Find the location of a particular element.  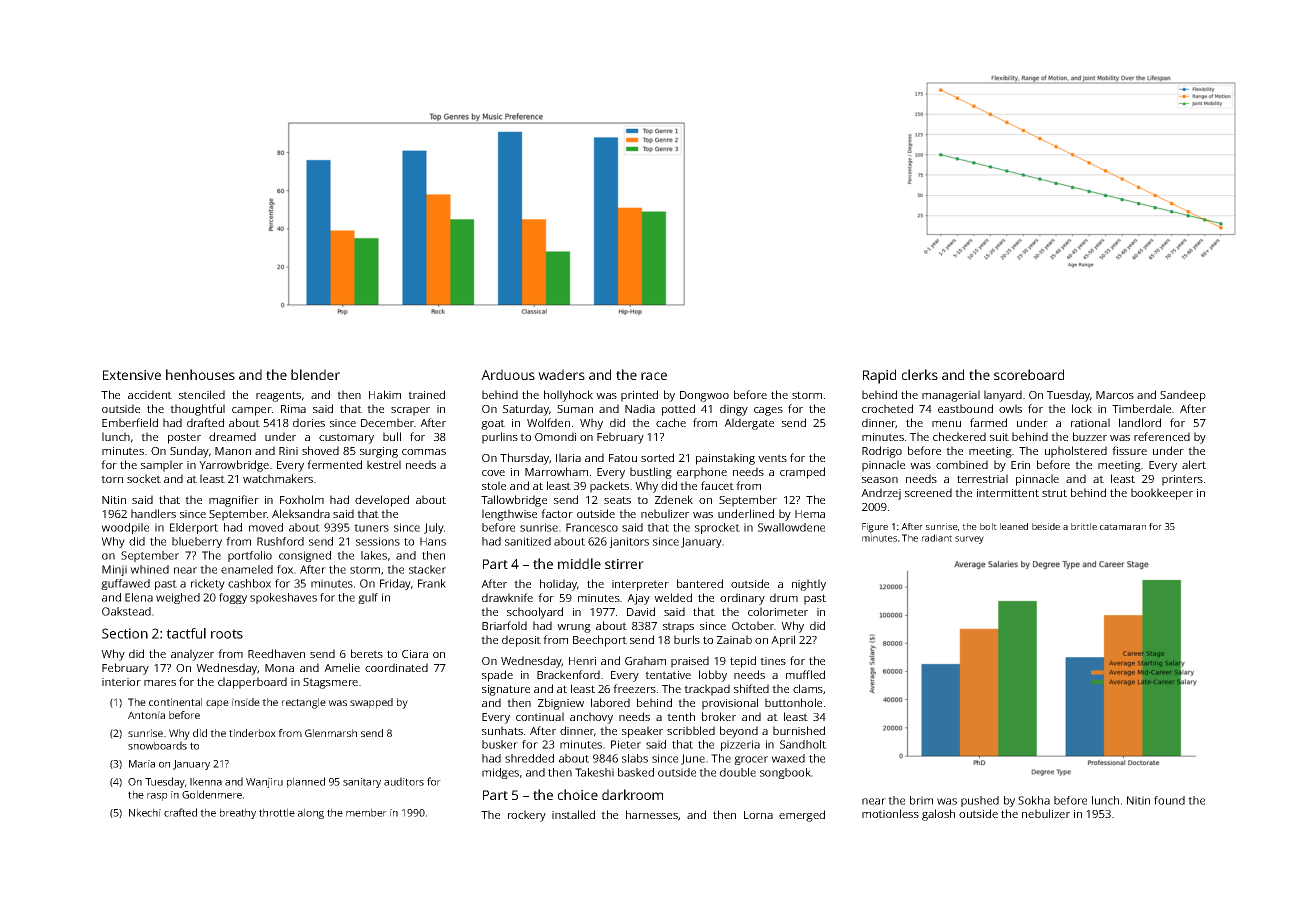

snowboards is located at coordinates (157, 745).
